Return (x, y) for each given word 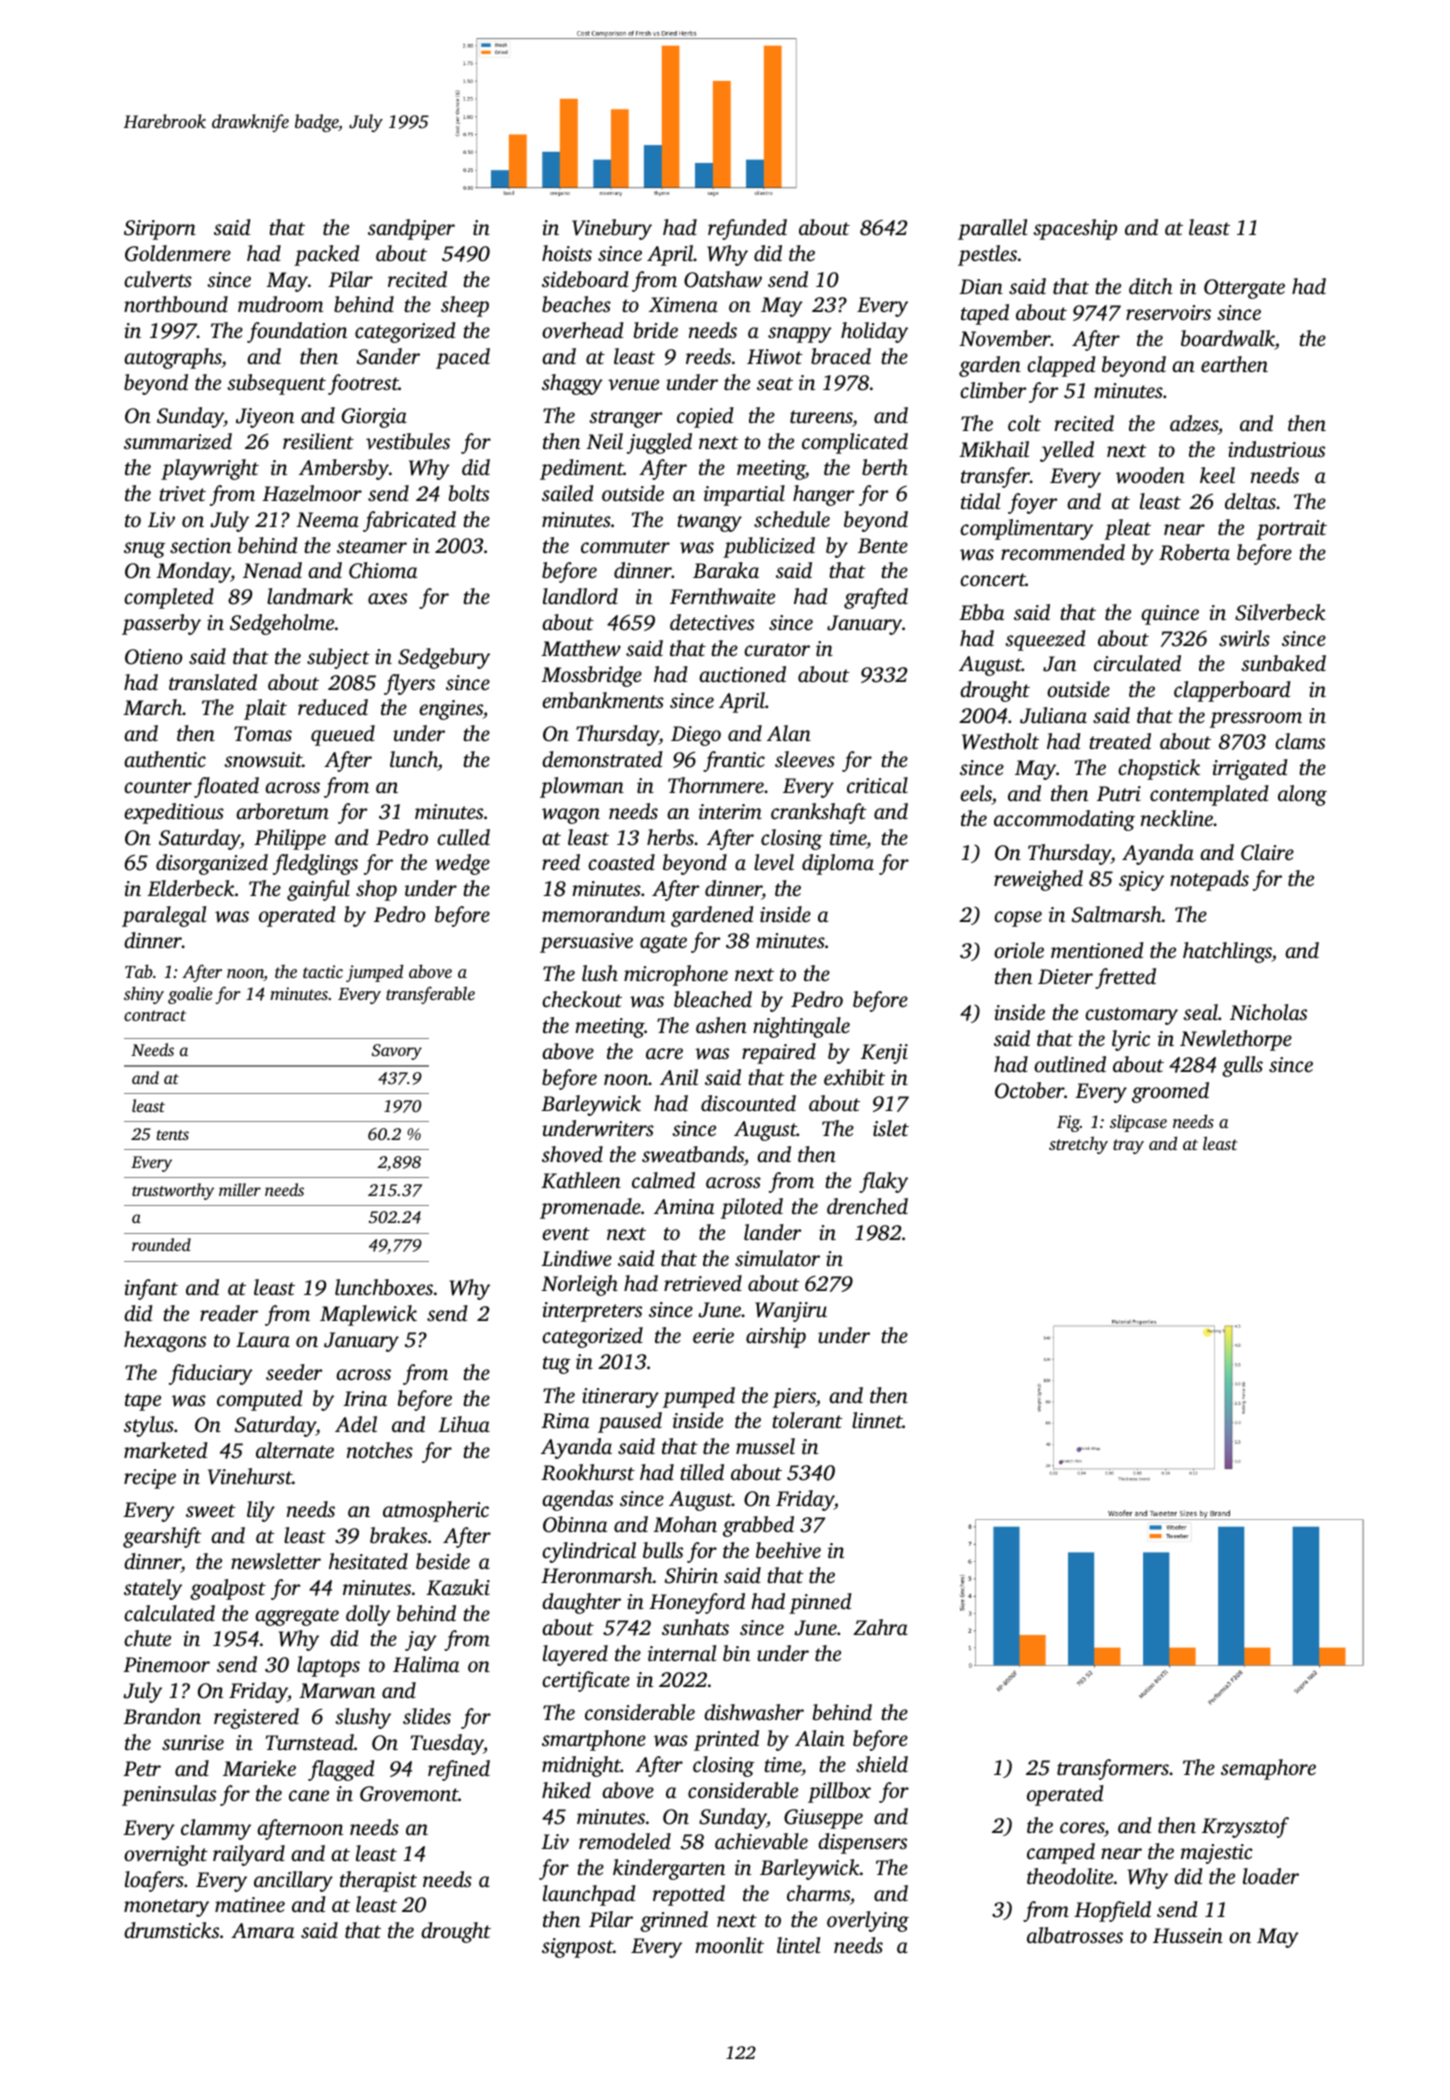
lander (772, 1232)
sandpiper (411, 229)
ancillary (293, 1881)
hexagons (165, 1341)
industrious (1276, 449)
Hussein (1188, 1935)
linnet (877, 1420)
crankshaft (819, 813)
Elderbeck (191, 888)
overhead (583, 330)
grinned (674, 1921)
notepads (1209, 880)
